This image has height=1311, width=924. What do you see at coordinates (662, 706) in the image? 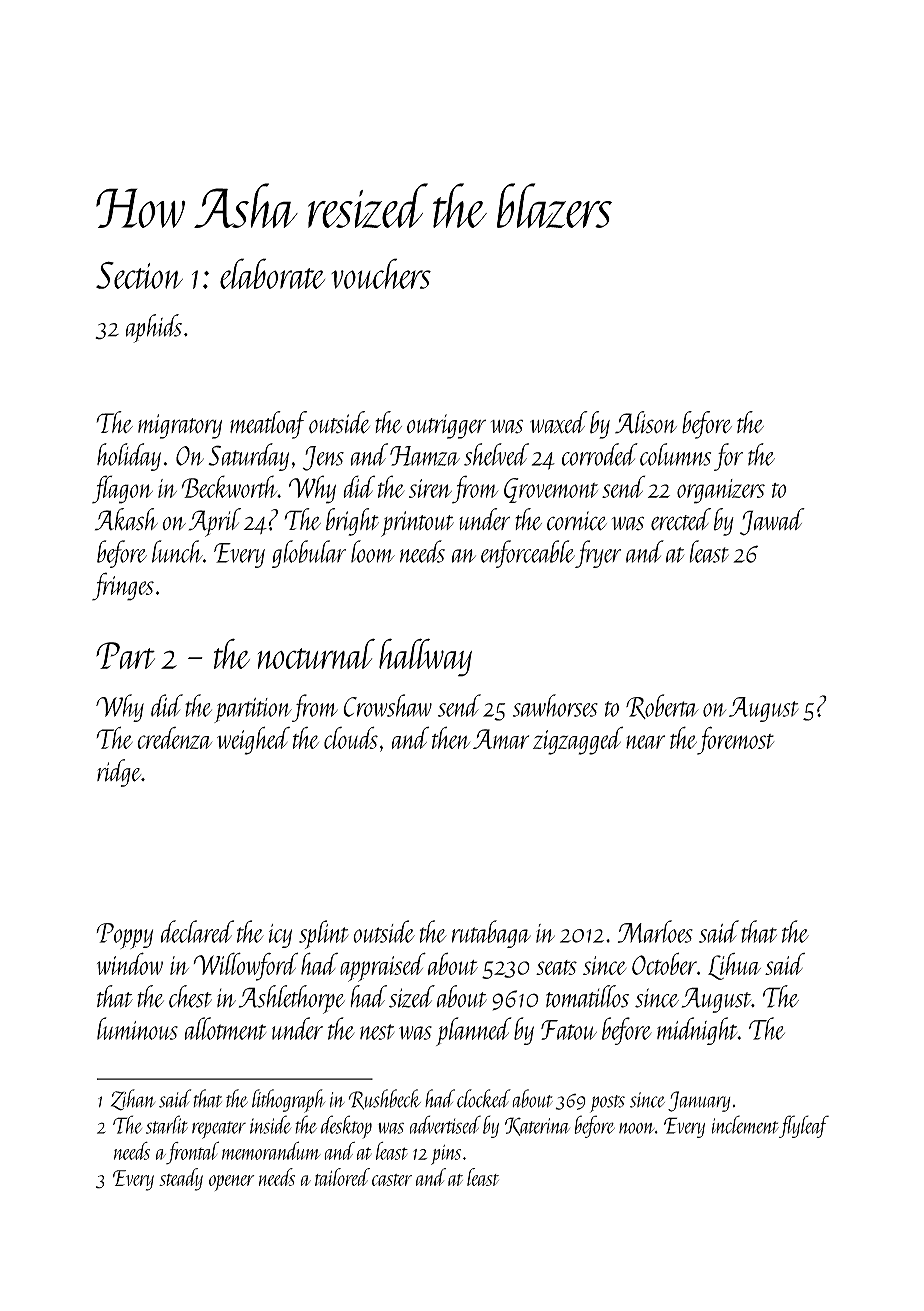
I see `Roberta` at bounding box center [662, 706].
